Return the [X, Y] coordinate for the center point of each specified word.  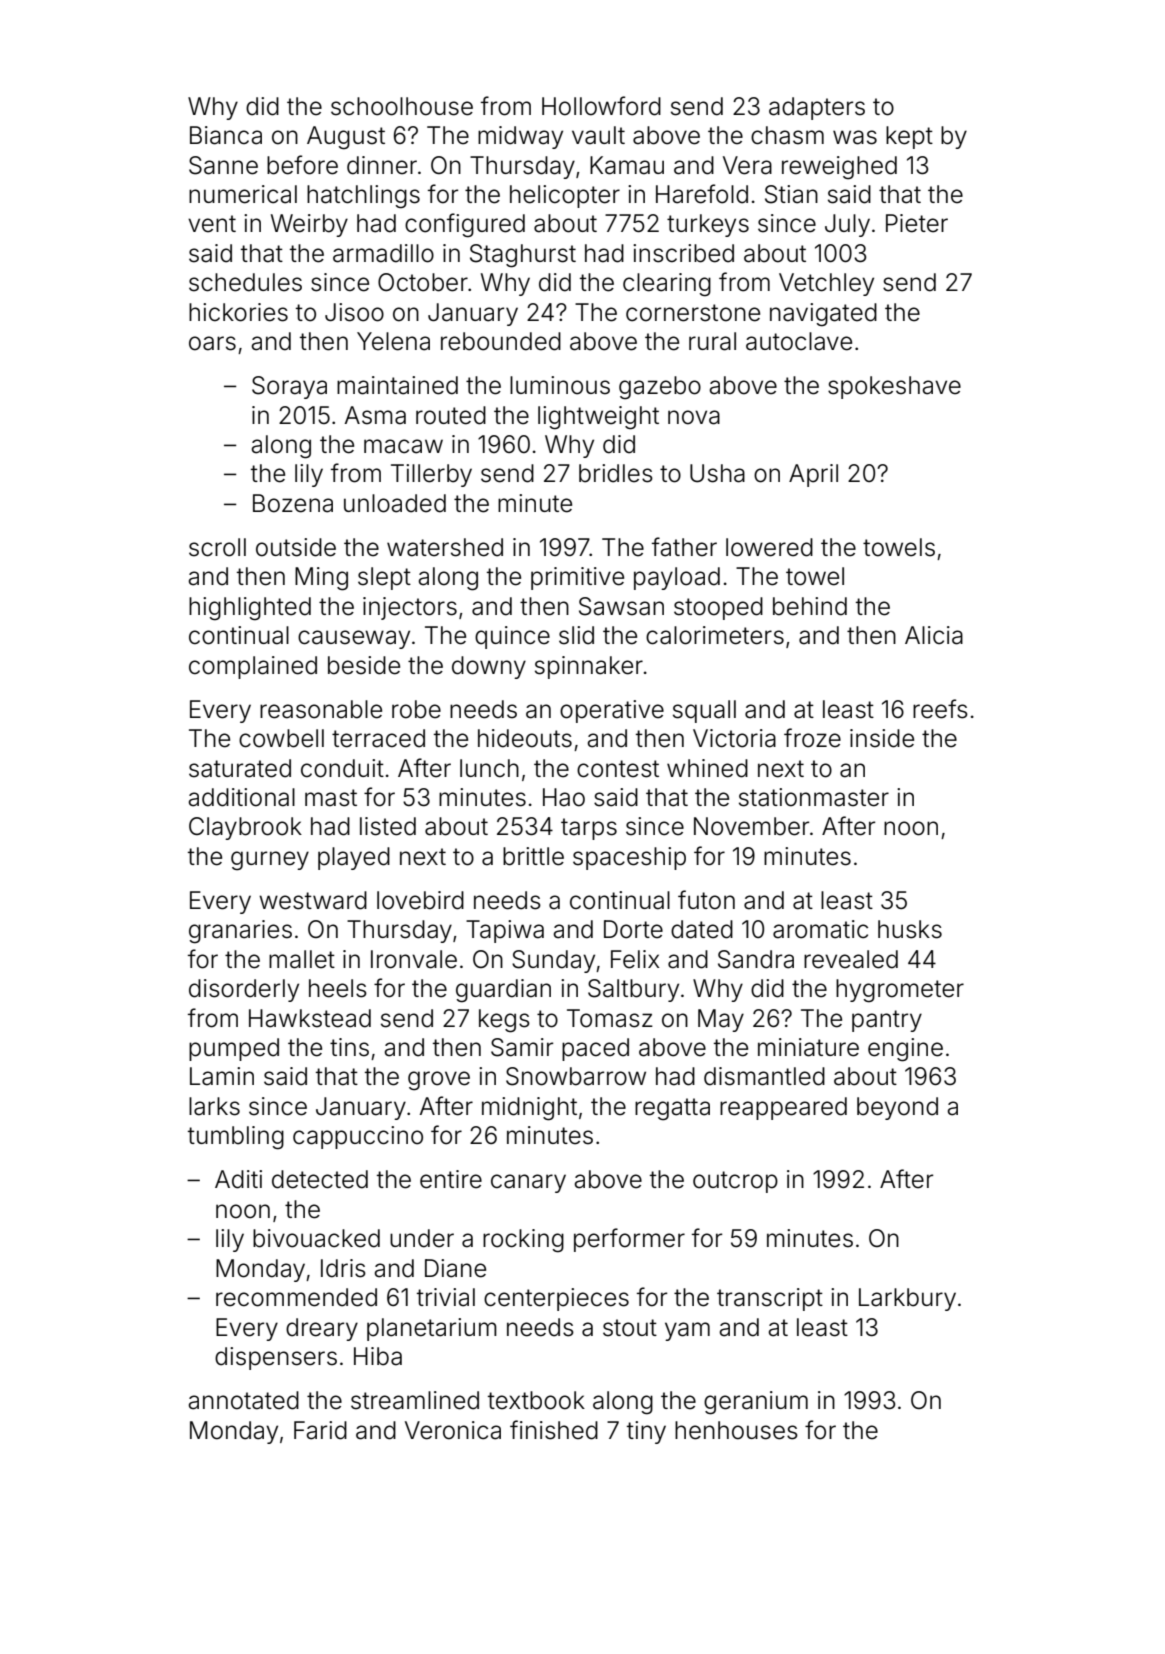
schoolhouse [402, 106]
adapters [817, 108]
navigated [823, 315]
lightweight [598, 418]
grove [439, 1081]
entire [451, 1179]
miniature [808, 1047]
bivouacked [316, 1238]
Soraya [289, 387]
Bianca [226, 135]
